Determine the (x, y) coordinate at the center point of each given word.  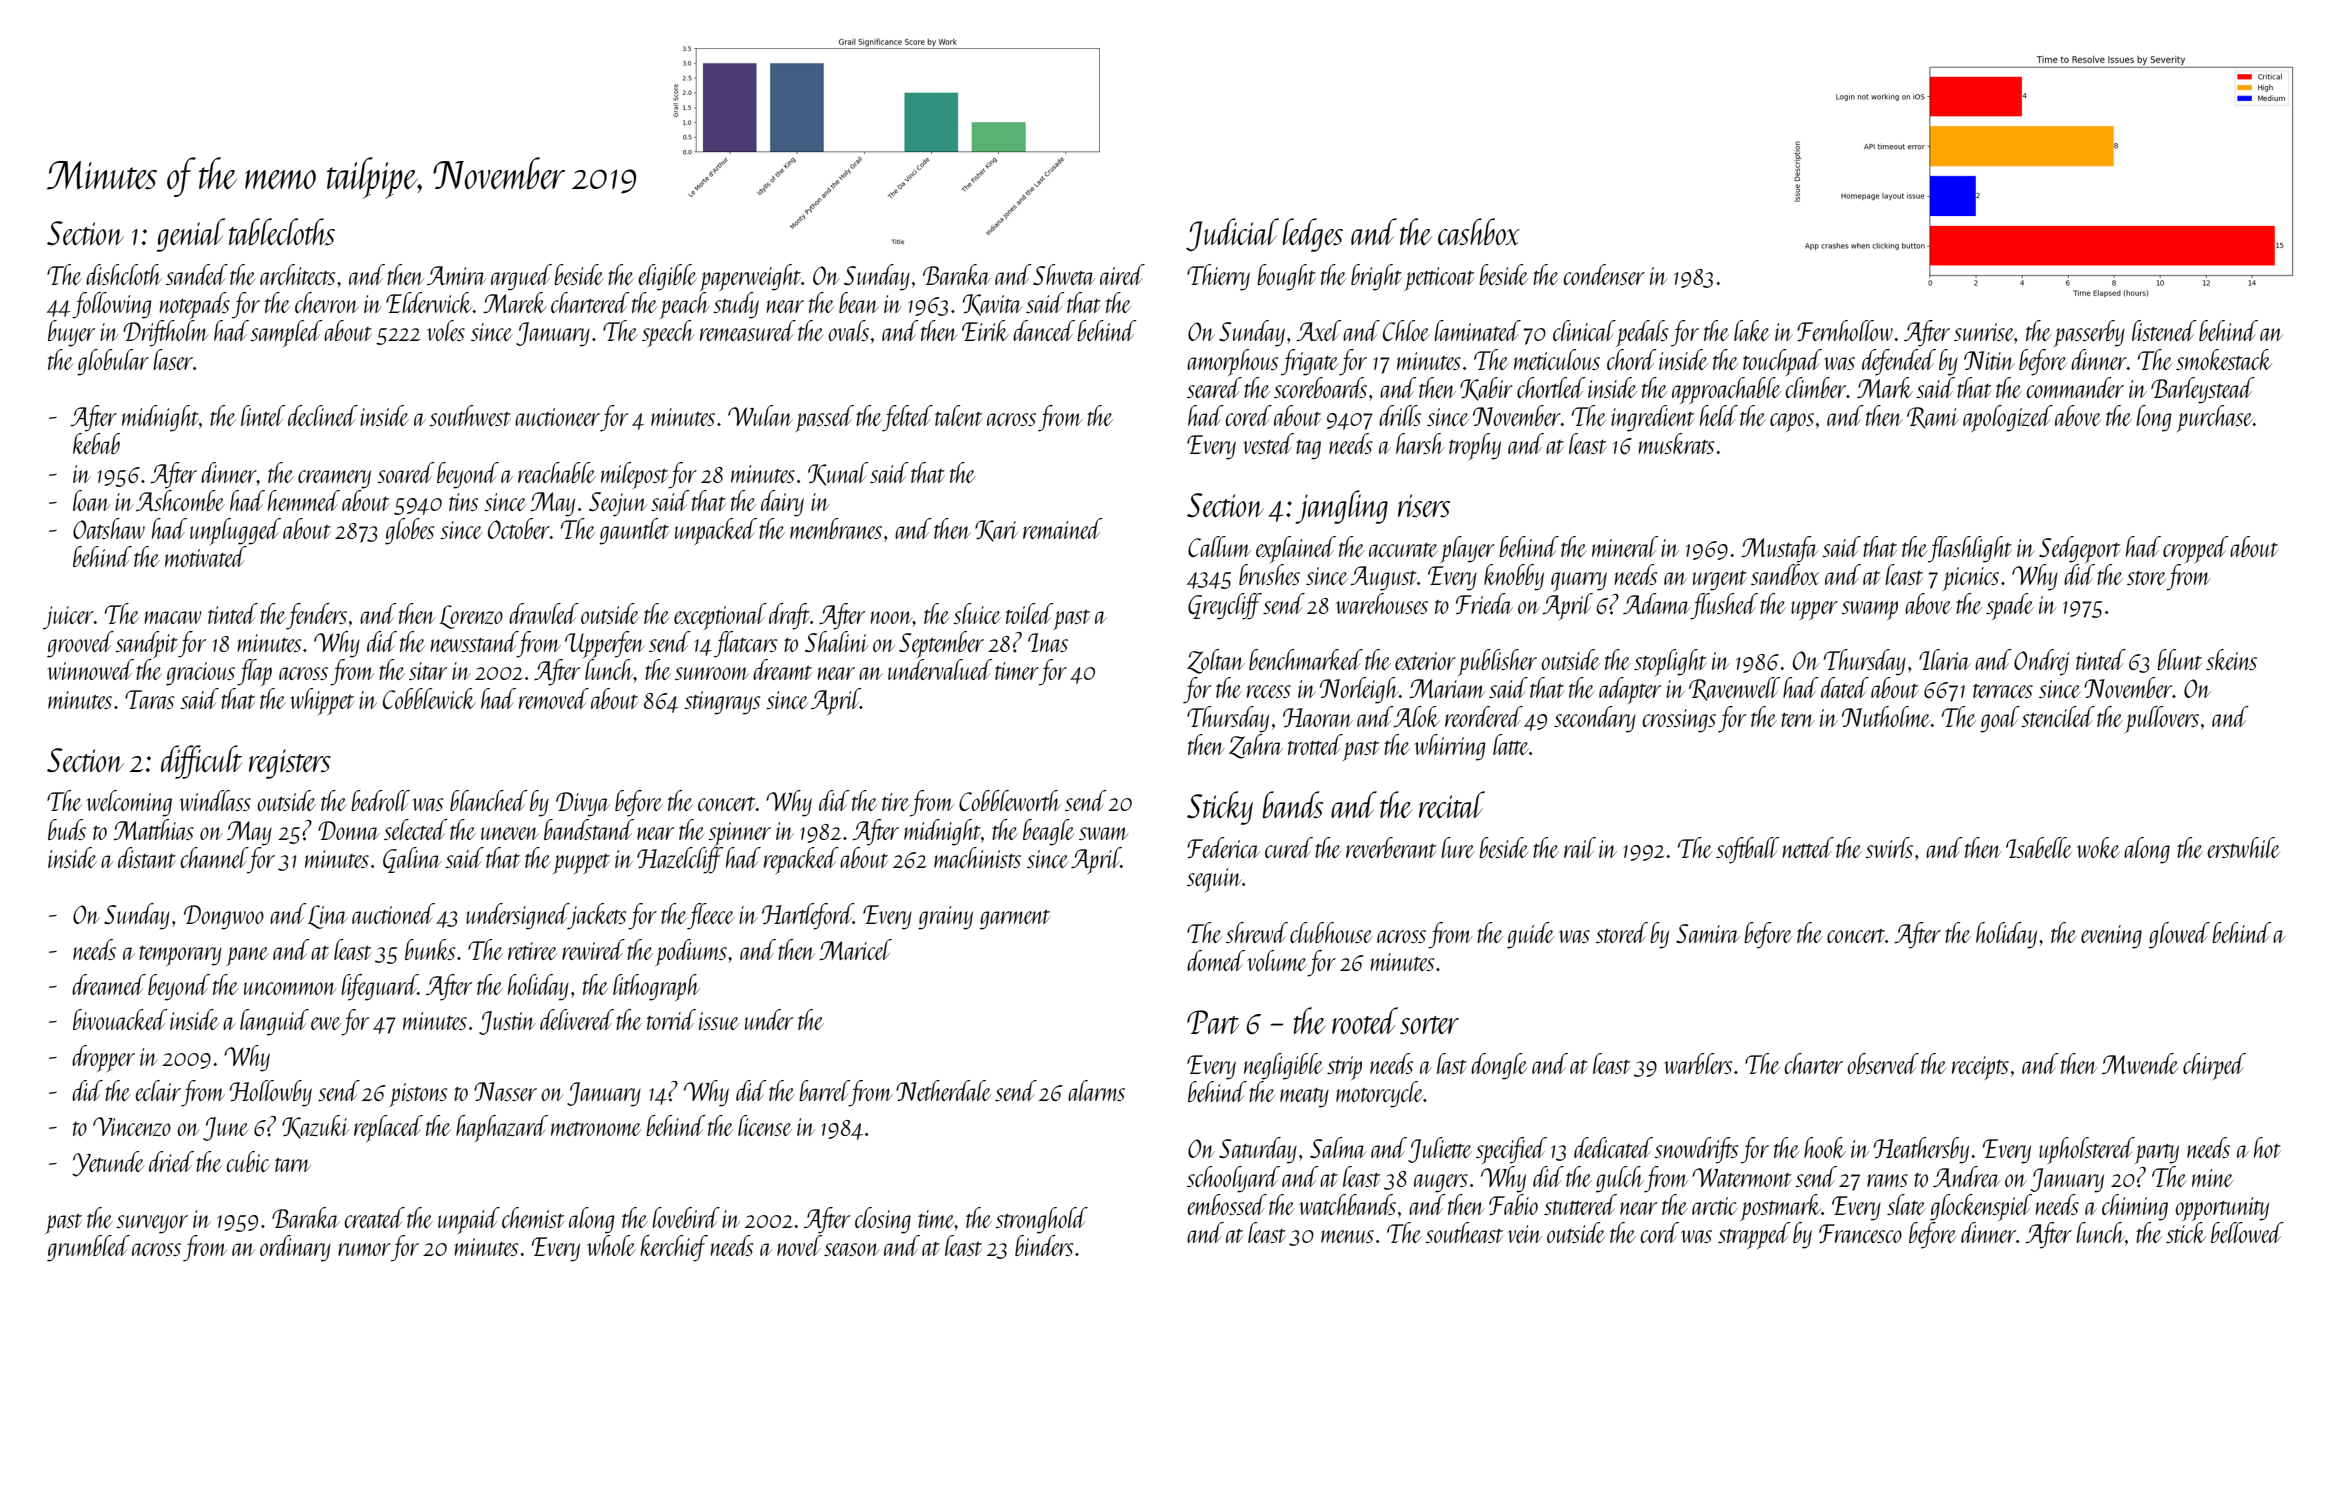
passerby (2089, 333)
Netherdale (943, 1090)
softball (1747, 850)
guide (1530, 935)
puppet (581, 864)
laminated (1477, 330)
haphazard (502, 1128)
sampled (286, 333)
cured (1289, 847)
